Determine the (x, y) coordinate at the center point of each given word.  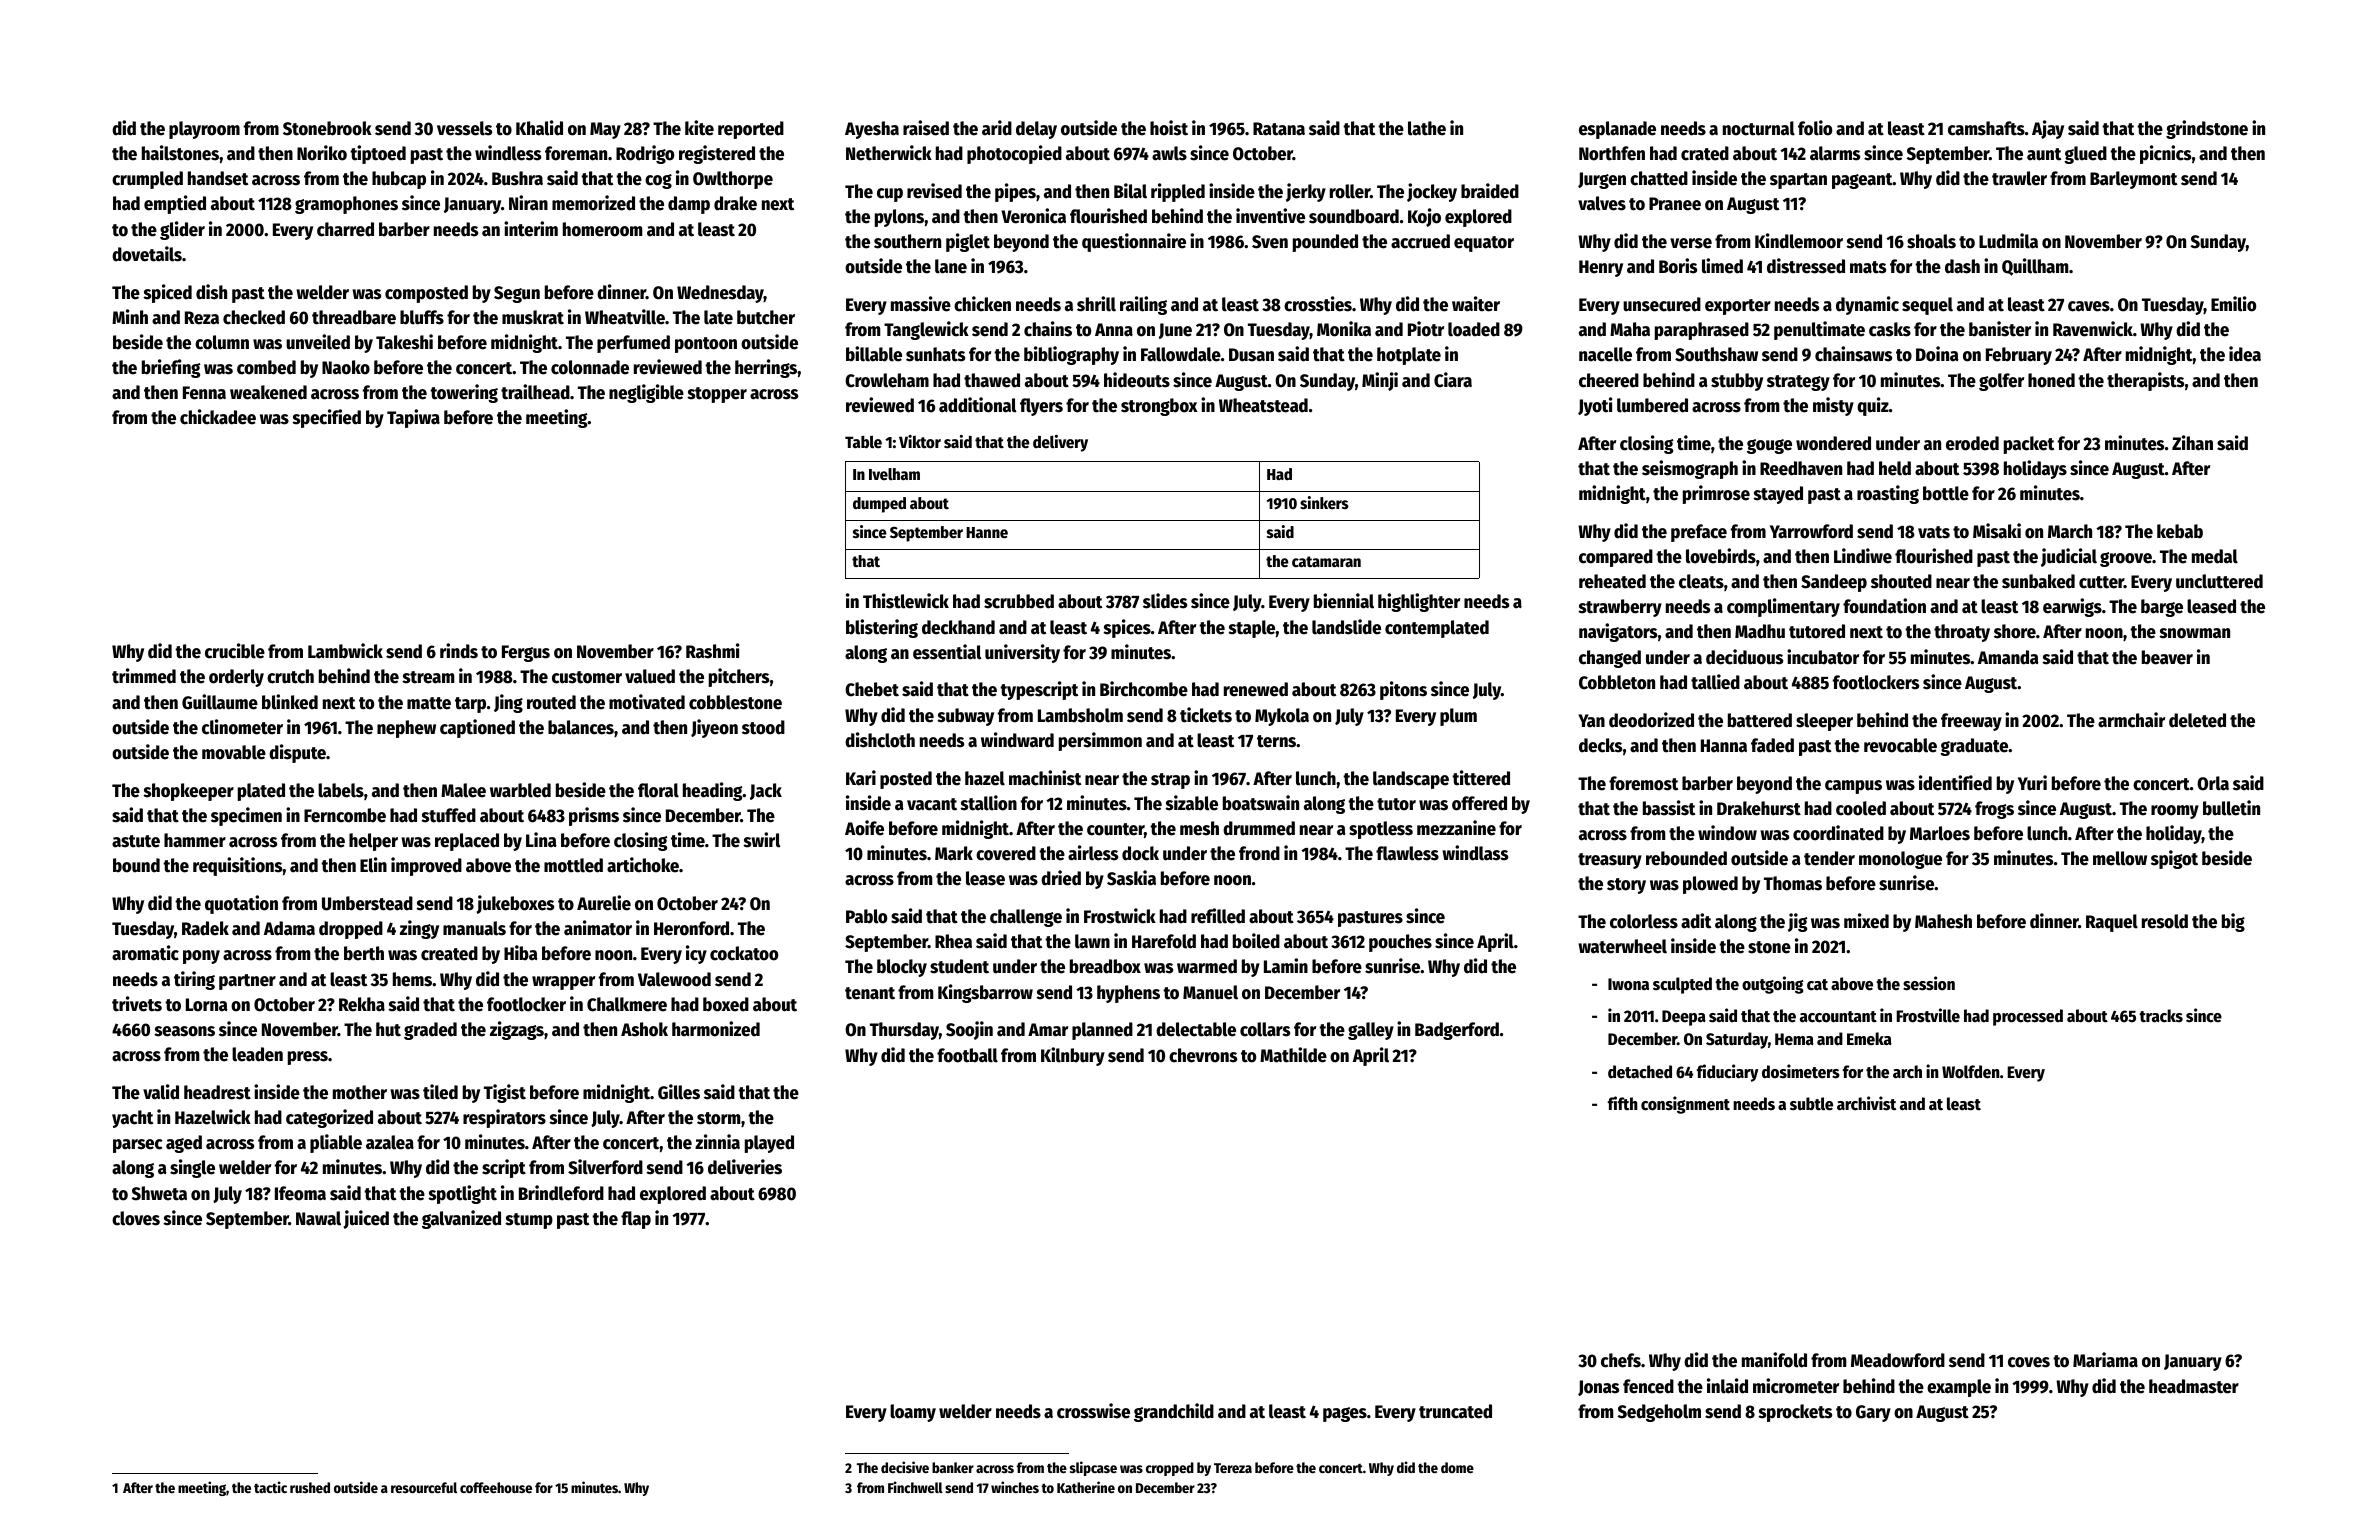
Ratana (1279, 129)
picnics (2165, 154)
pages (1345, 1414)
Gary (1873, 1413)
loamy (913, 1413)
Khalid (539, 128)
